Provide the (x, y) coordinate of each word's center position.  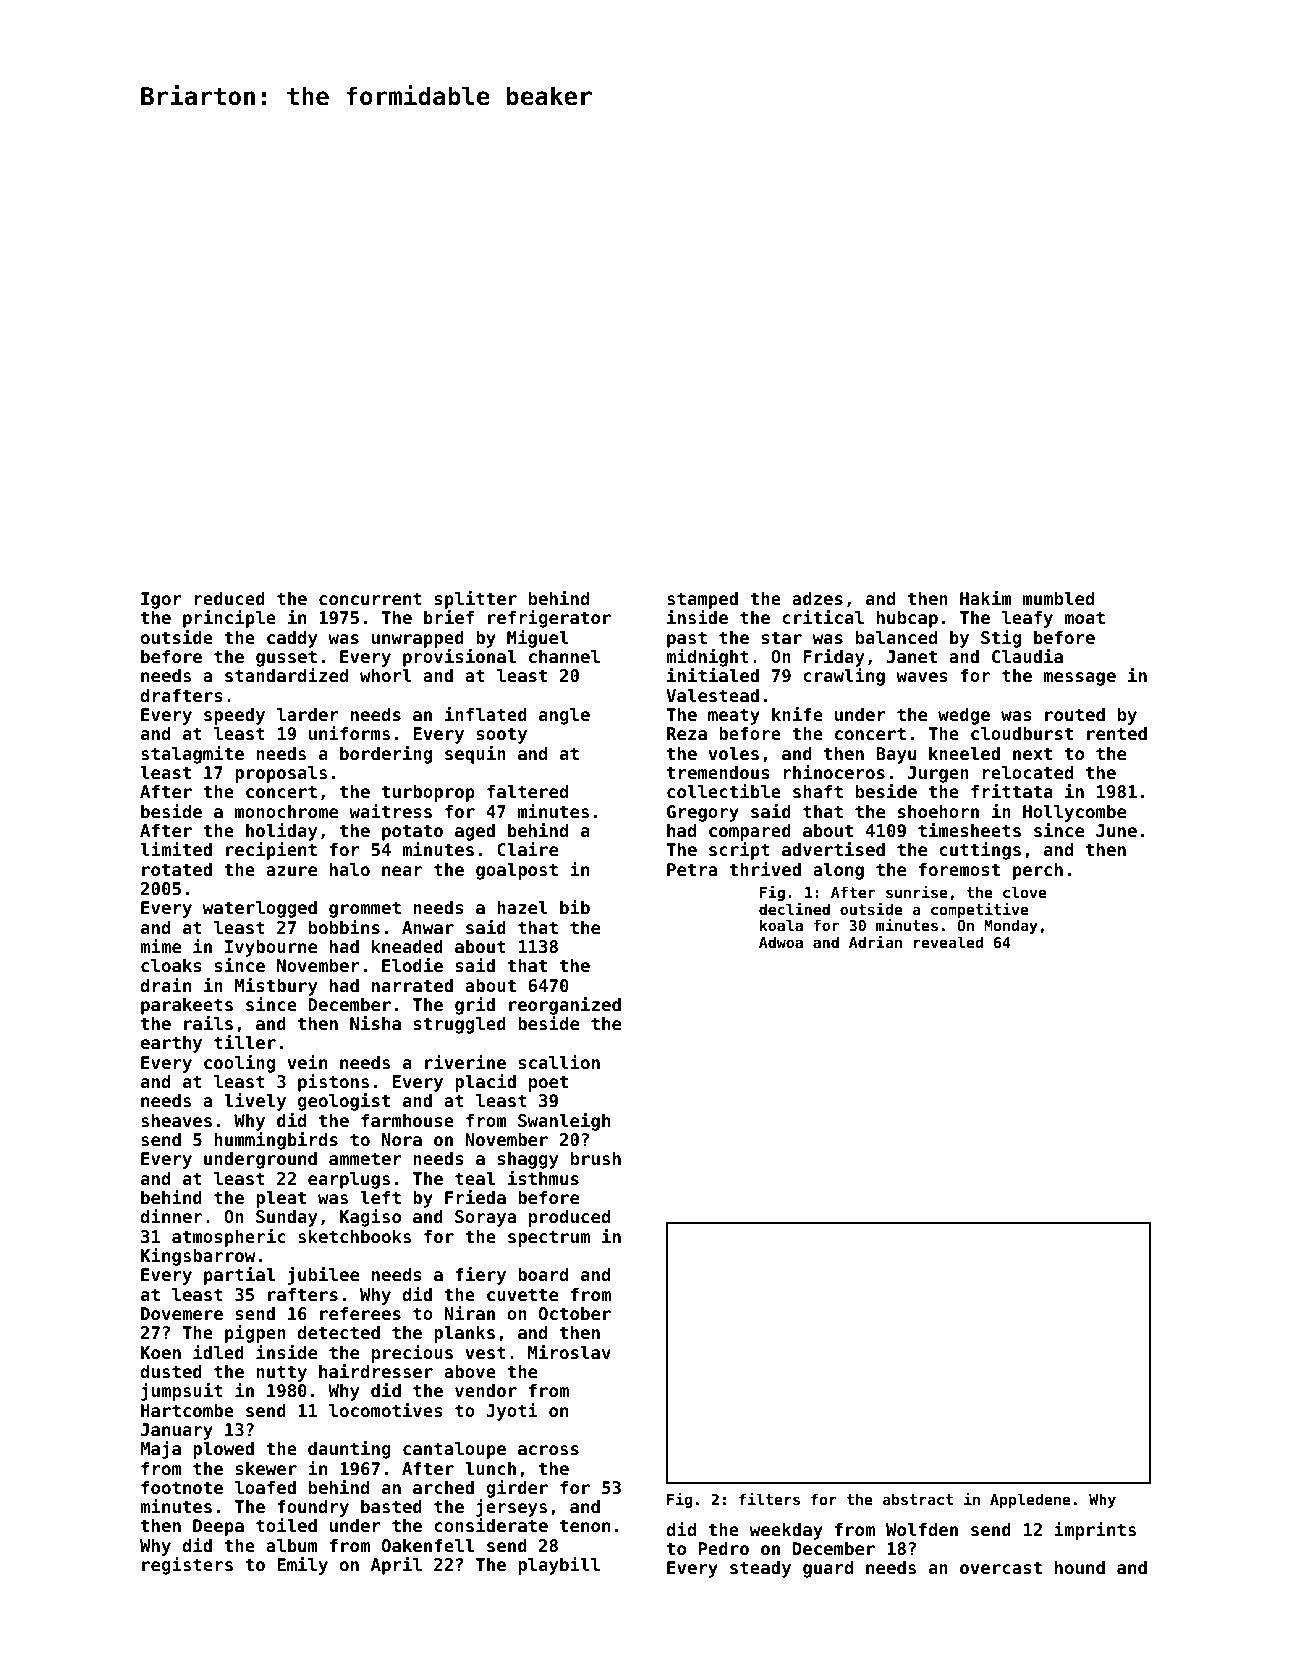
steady (760, 1569)
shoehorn (938, 811)
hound (1080, 1567)
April (396, 1566)
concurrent (370, 599)
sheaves (176, 1120)
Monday (1011, 926)
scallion (559, 1062)
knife (797, 714)
